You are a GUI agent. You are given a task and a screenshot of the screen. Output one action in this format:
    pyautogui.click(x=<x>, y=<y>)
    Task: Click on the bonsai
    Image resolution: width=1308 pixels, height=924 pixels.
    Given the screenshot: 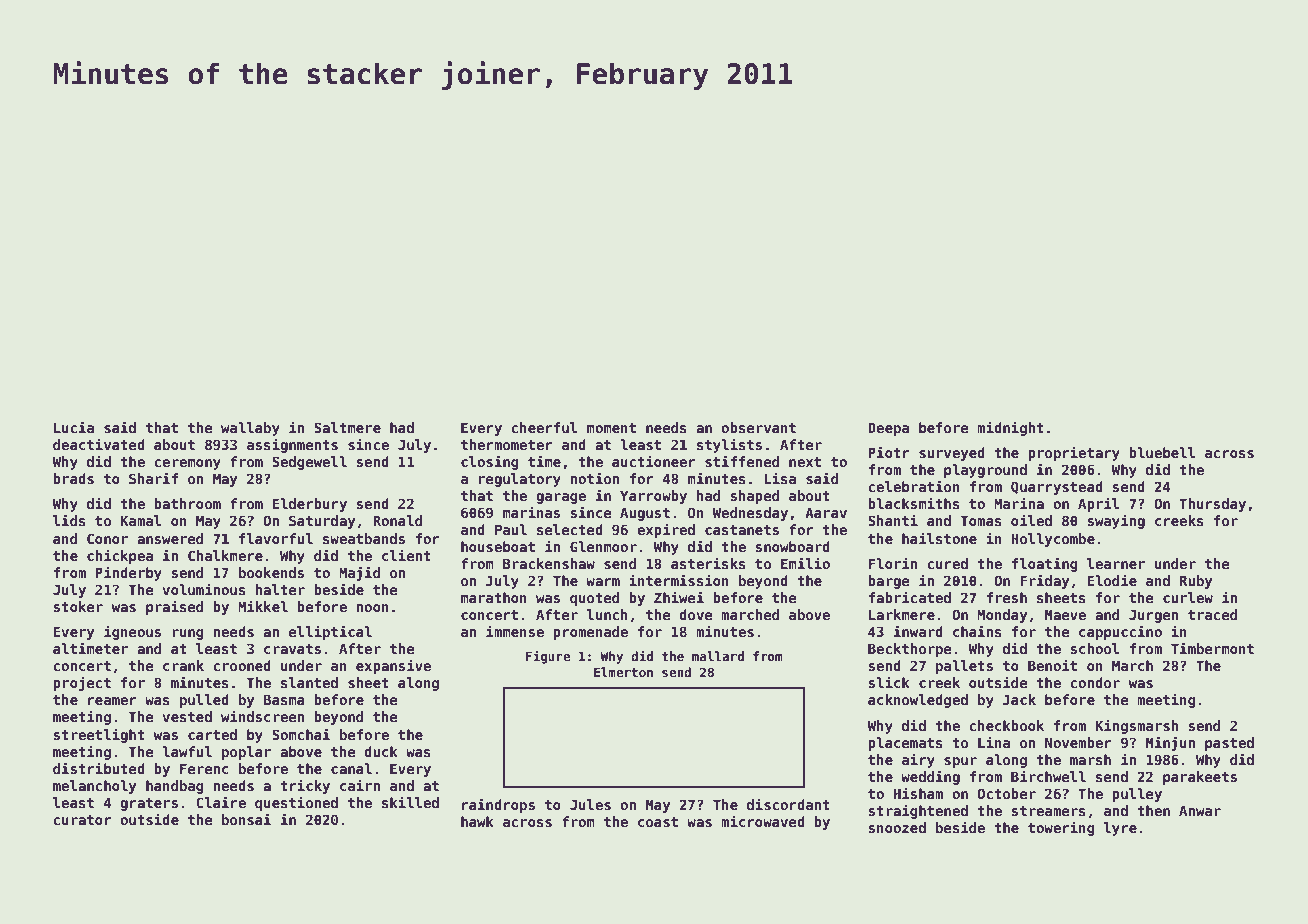 What is the action you would take?
    pyautogui.click(x=246, y=819)
